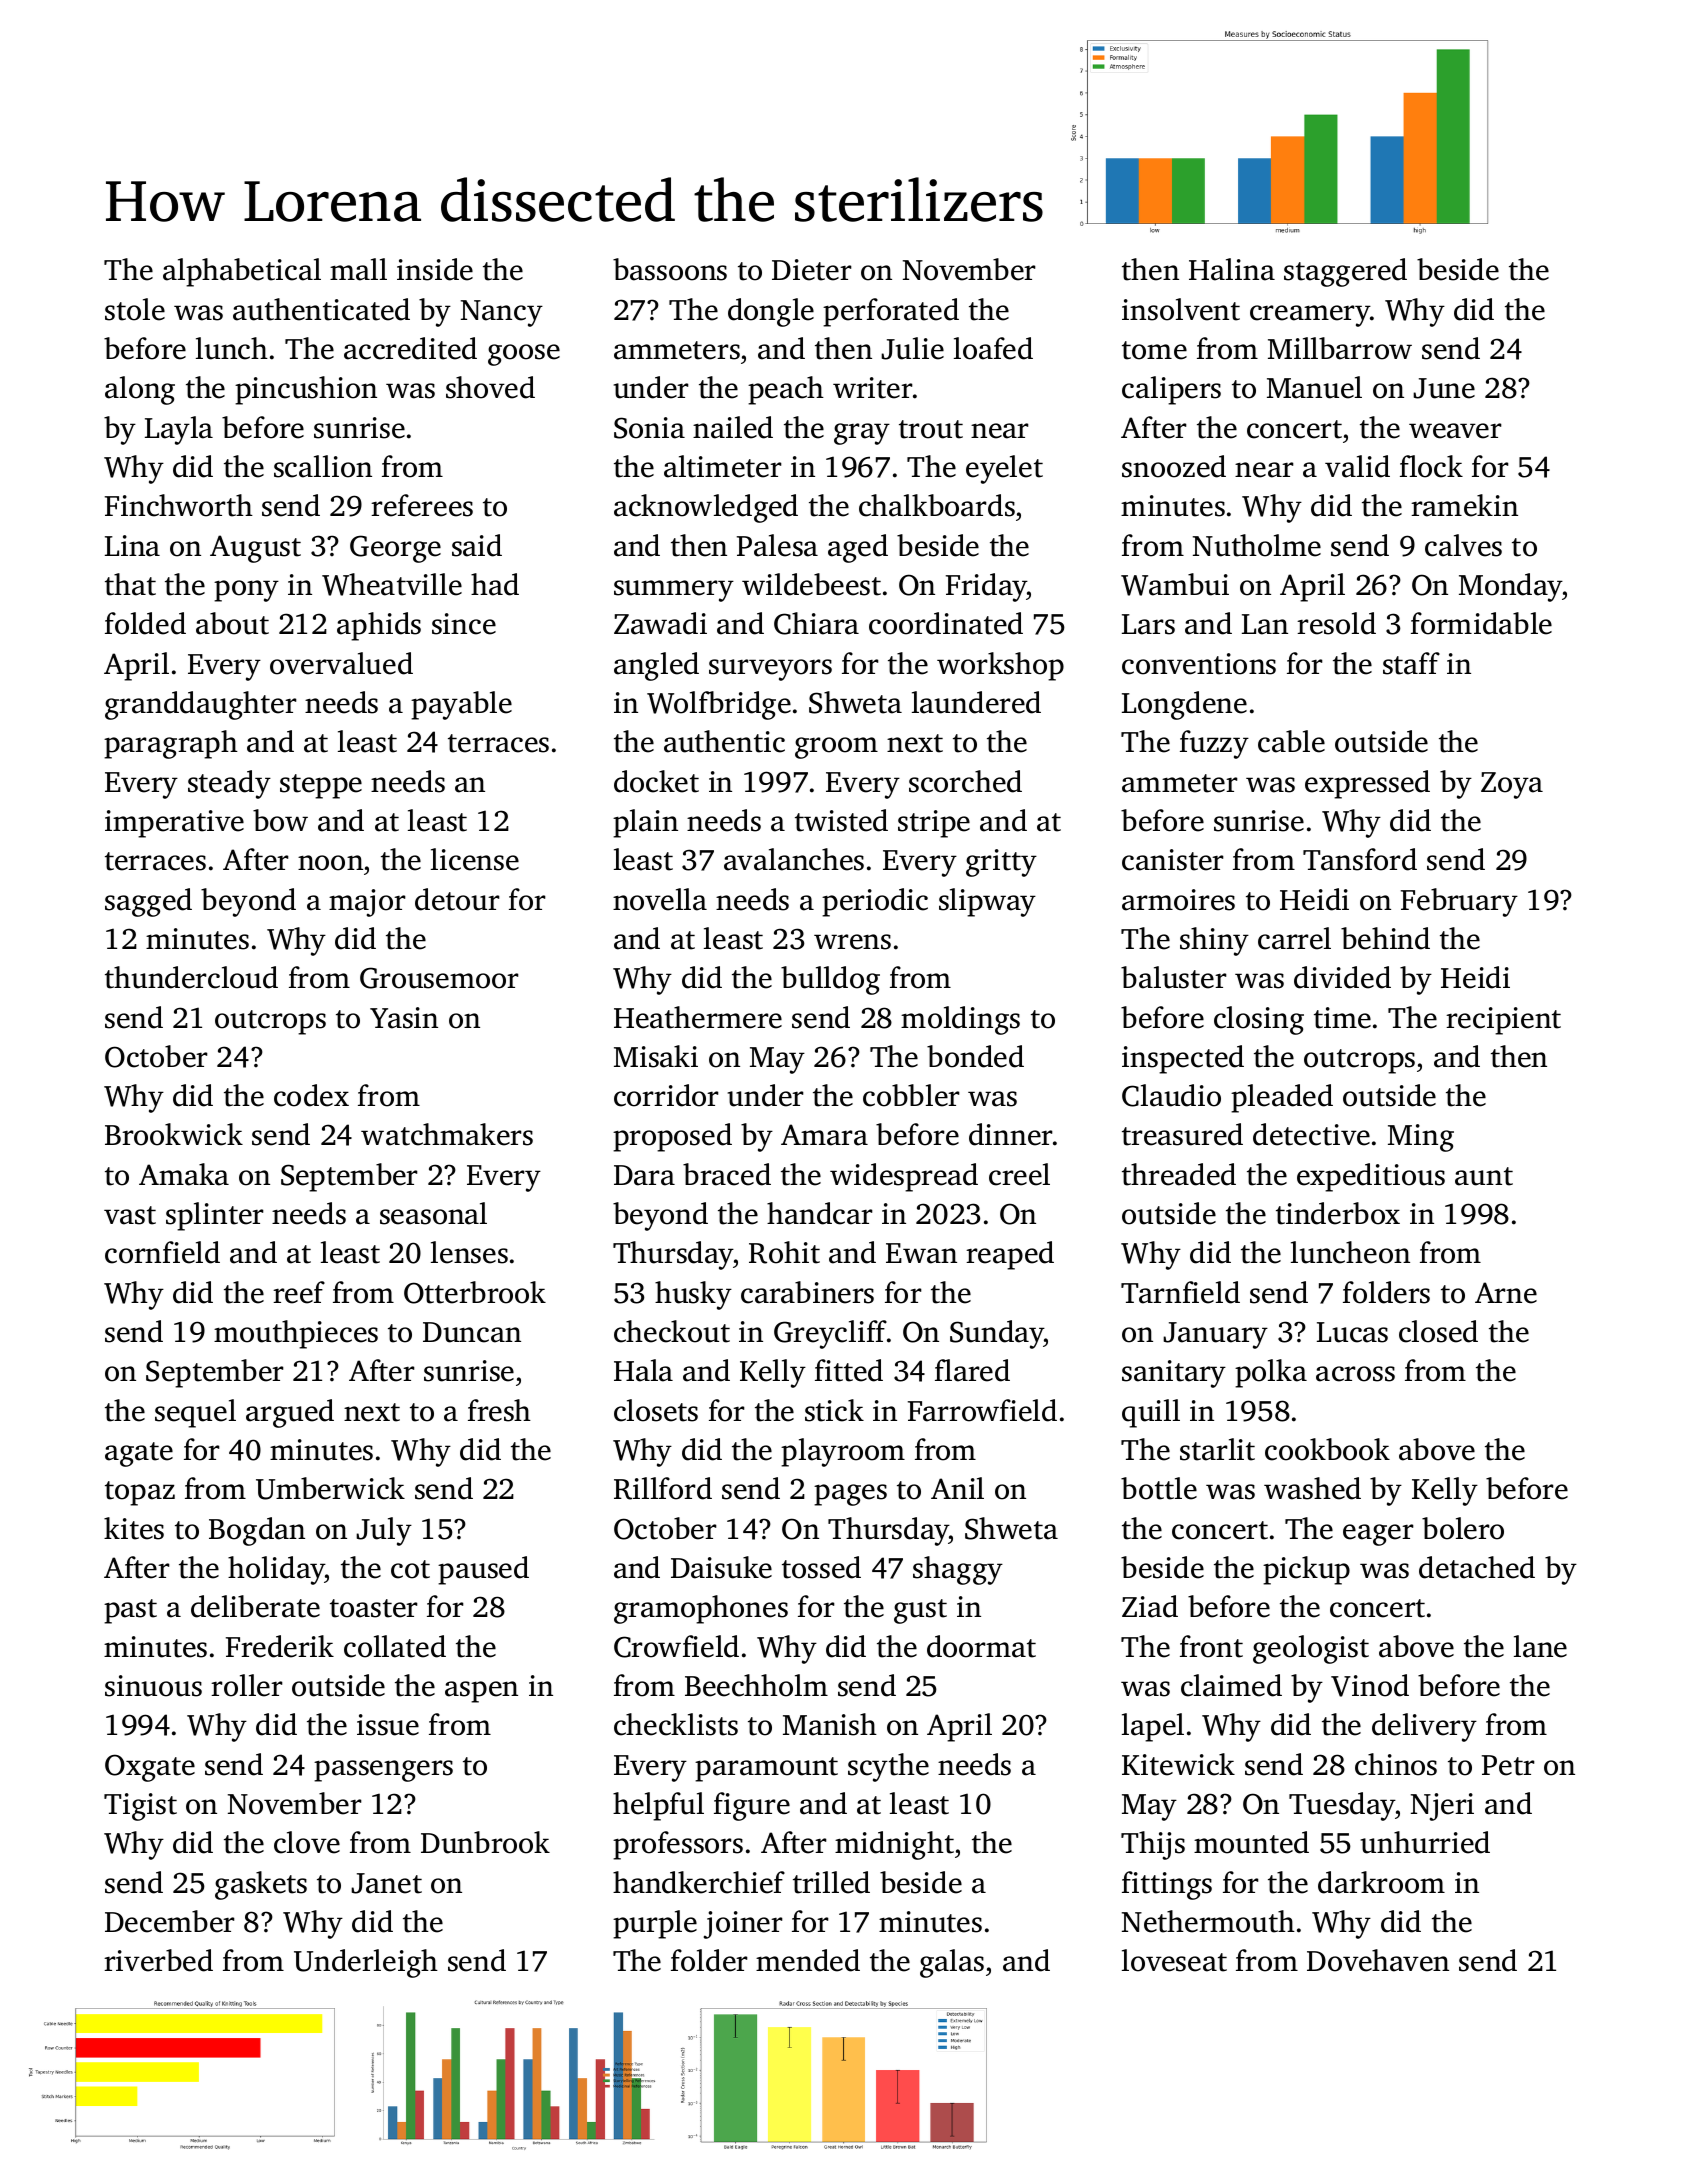  I want to click on Janet, so click(386, 1883).
